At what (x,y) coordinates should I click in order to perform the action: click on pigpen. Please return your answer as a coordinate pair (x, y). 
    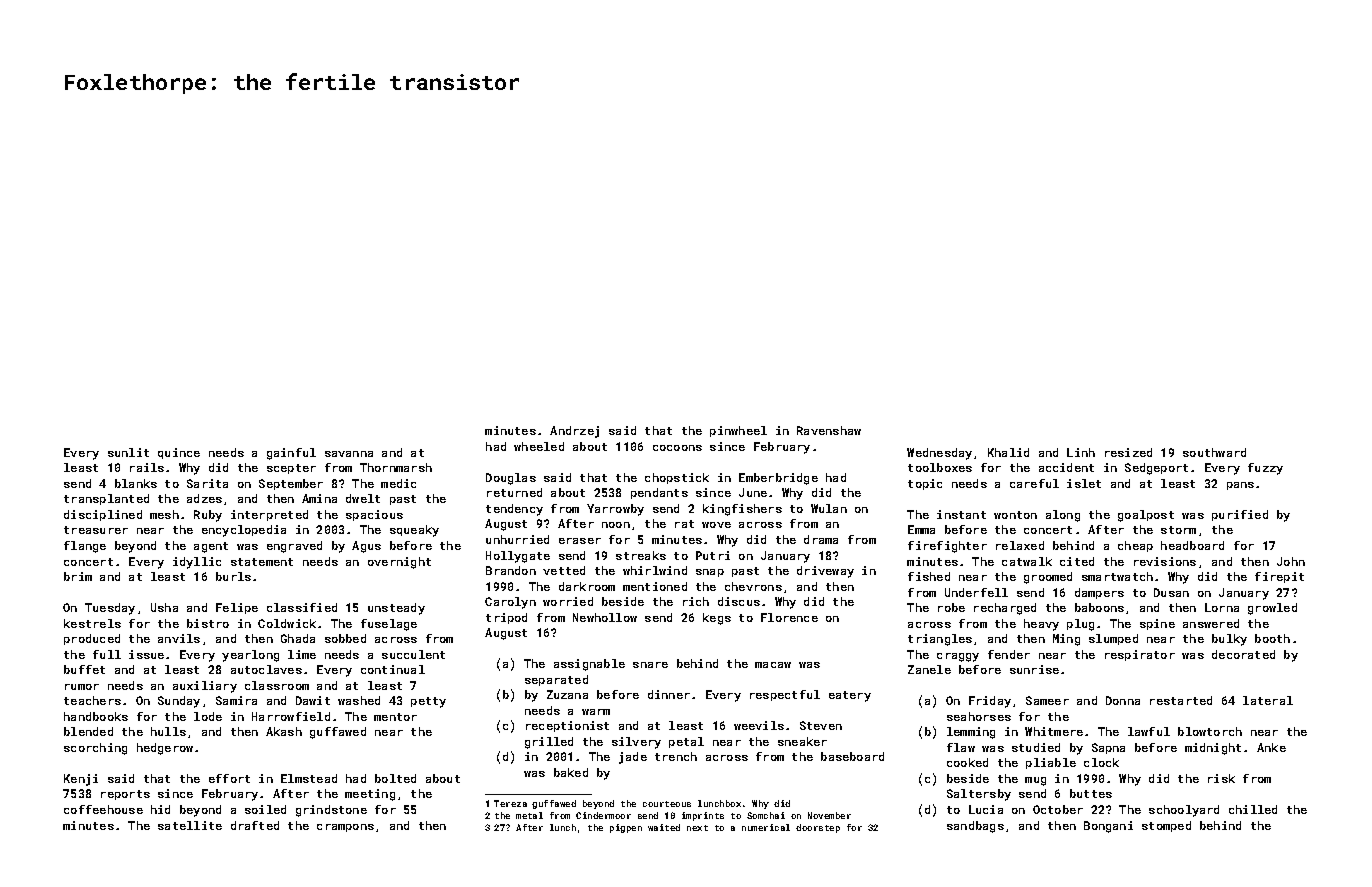
    Looking at the image, I should click on (626, 828).
